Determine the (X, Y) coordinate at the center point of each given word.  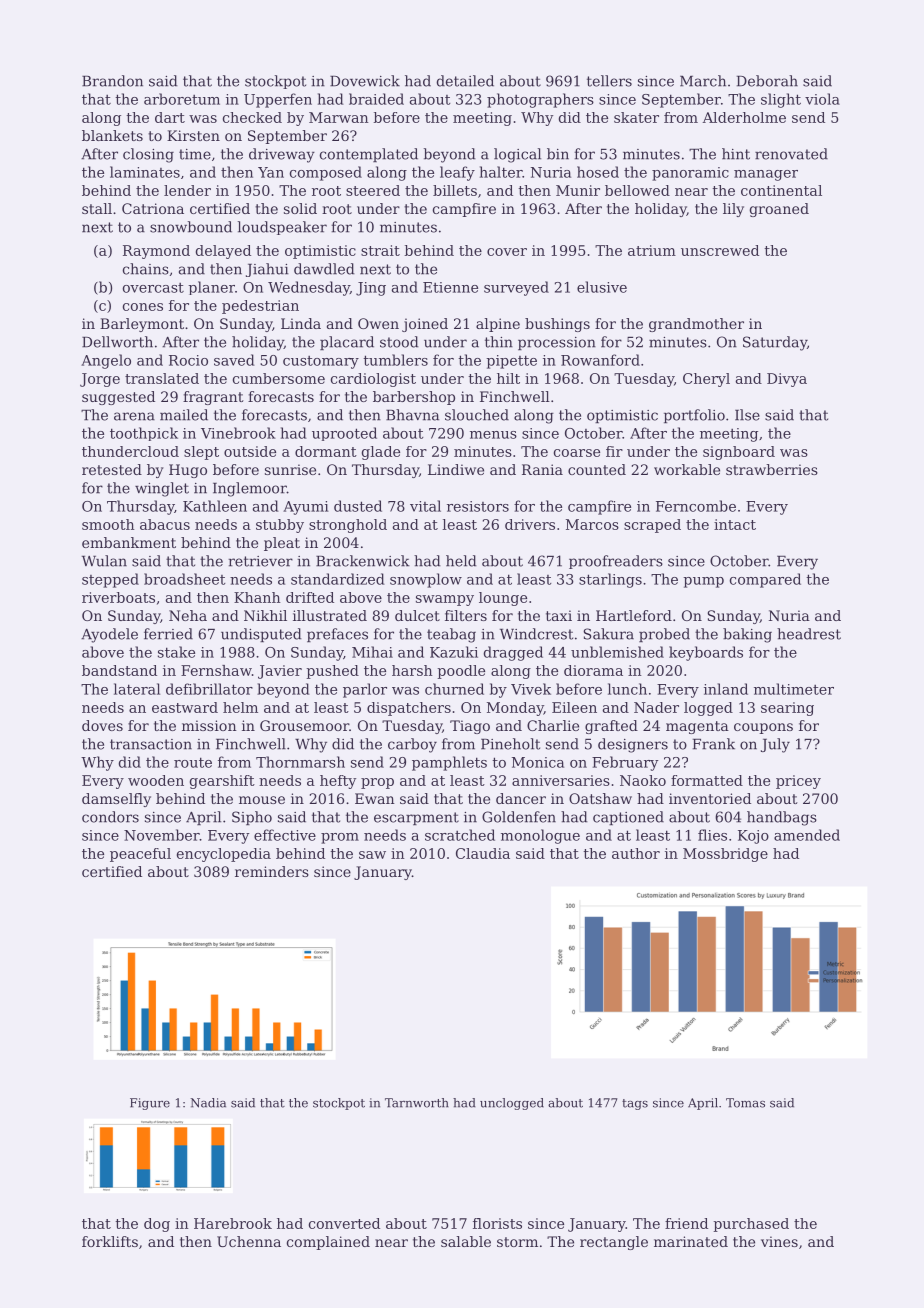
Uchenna (249, 1241)
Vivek (531, 689)
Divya (787, 380)
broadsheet (184, 579)
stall (97, 208)
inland (726, 689)
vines (779, 1241)
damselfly (116, 800)
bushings (557, 325)
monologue (540, 836)
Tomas (745, 1103)
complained (328, 1243)
